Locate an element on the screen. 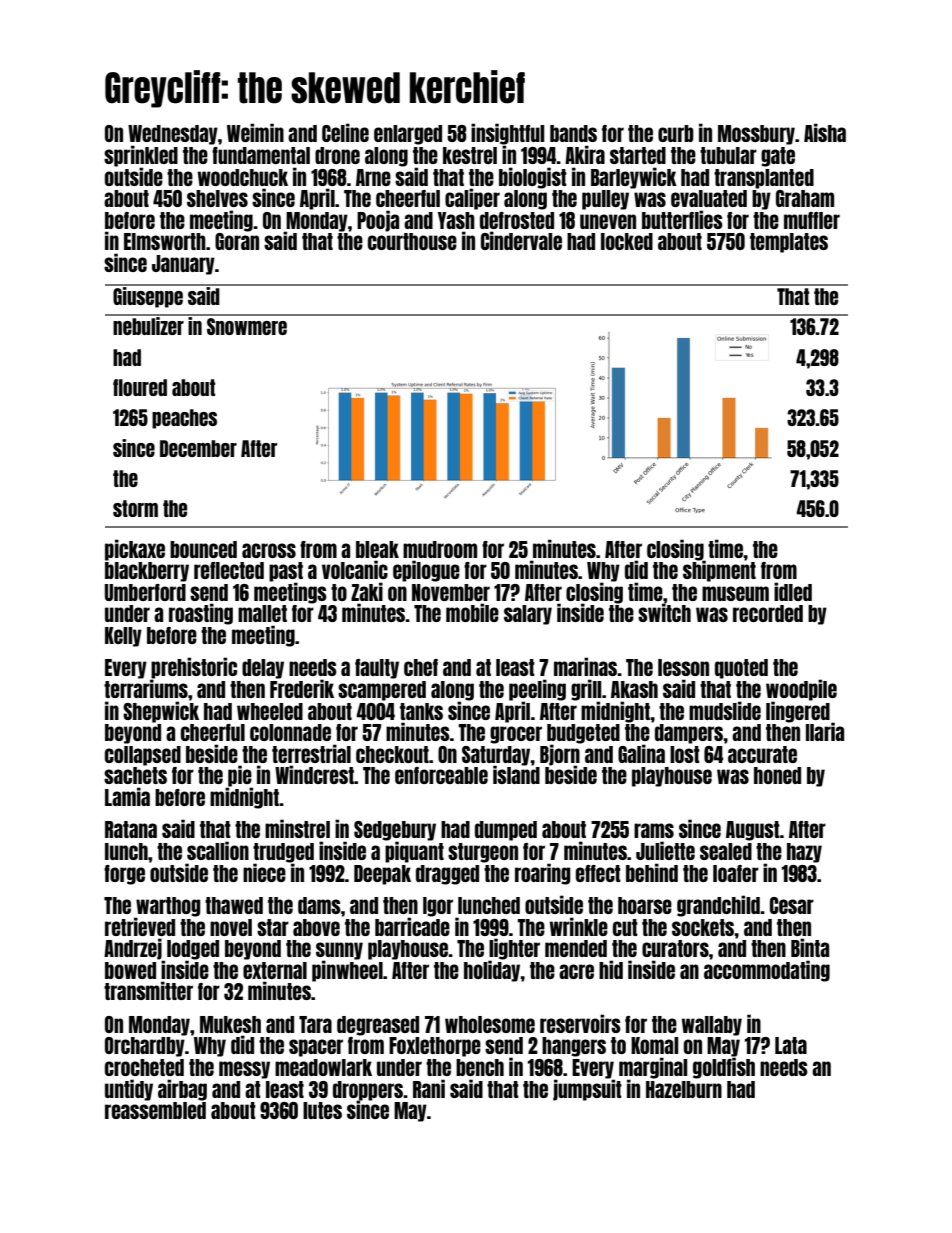 Image resolution: width=952 pixels, height=1233 pixels. Goran is located at coordinates (237, 241).
